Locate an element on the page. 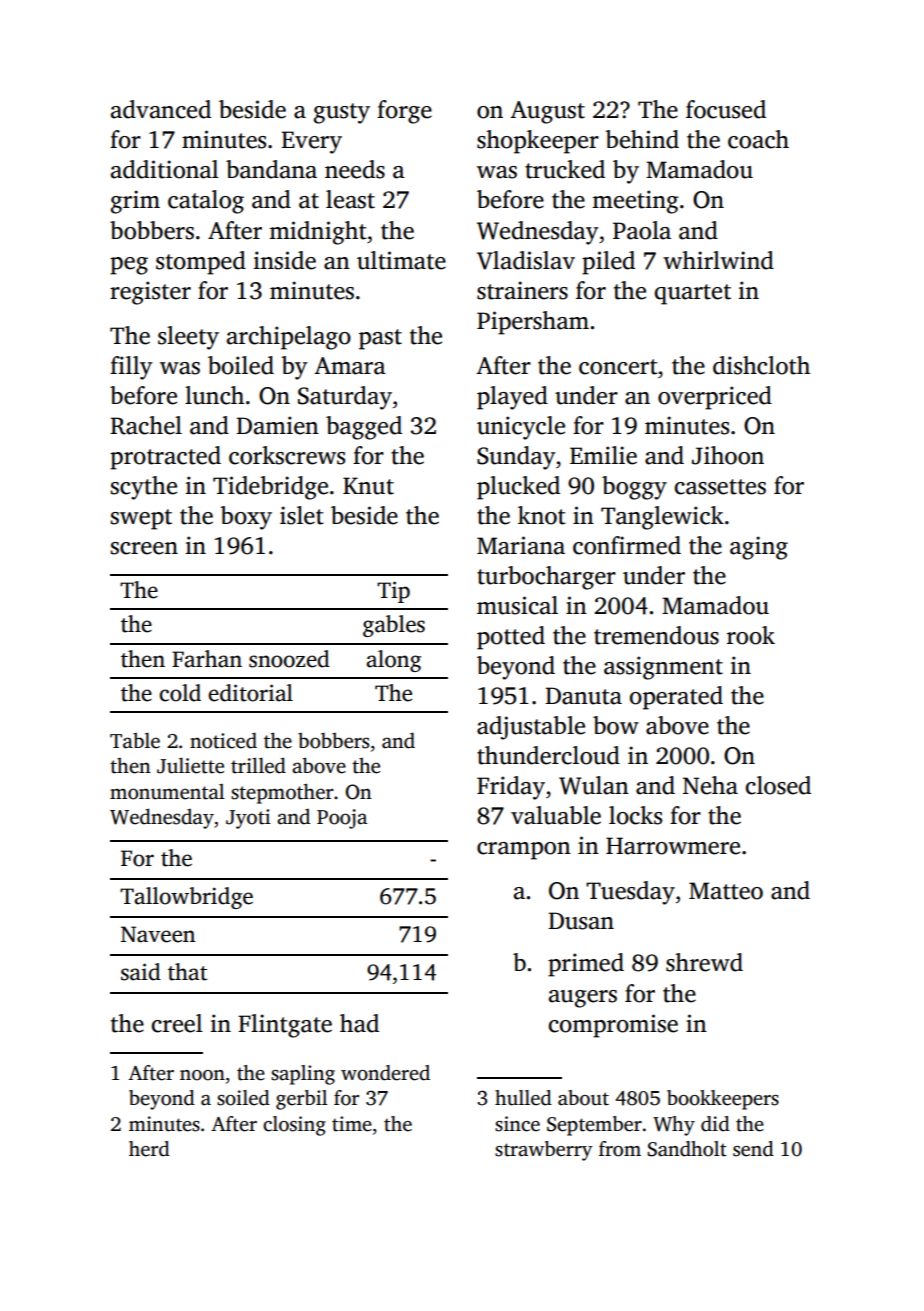 Image resolution: width=924 pixels, height=1311 pixels. trilled is located at coordinates (258, 765).
